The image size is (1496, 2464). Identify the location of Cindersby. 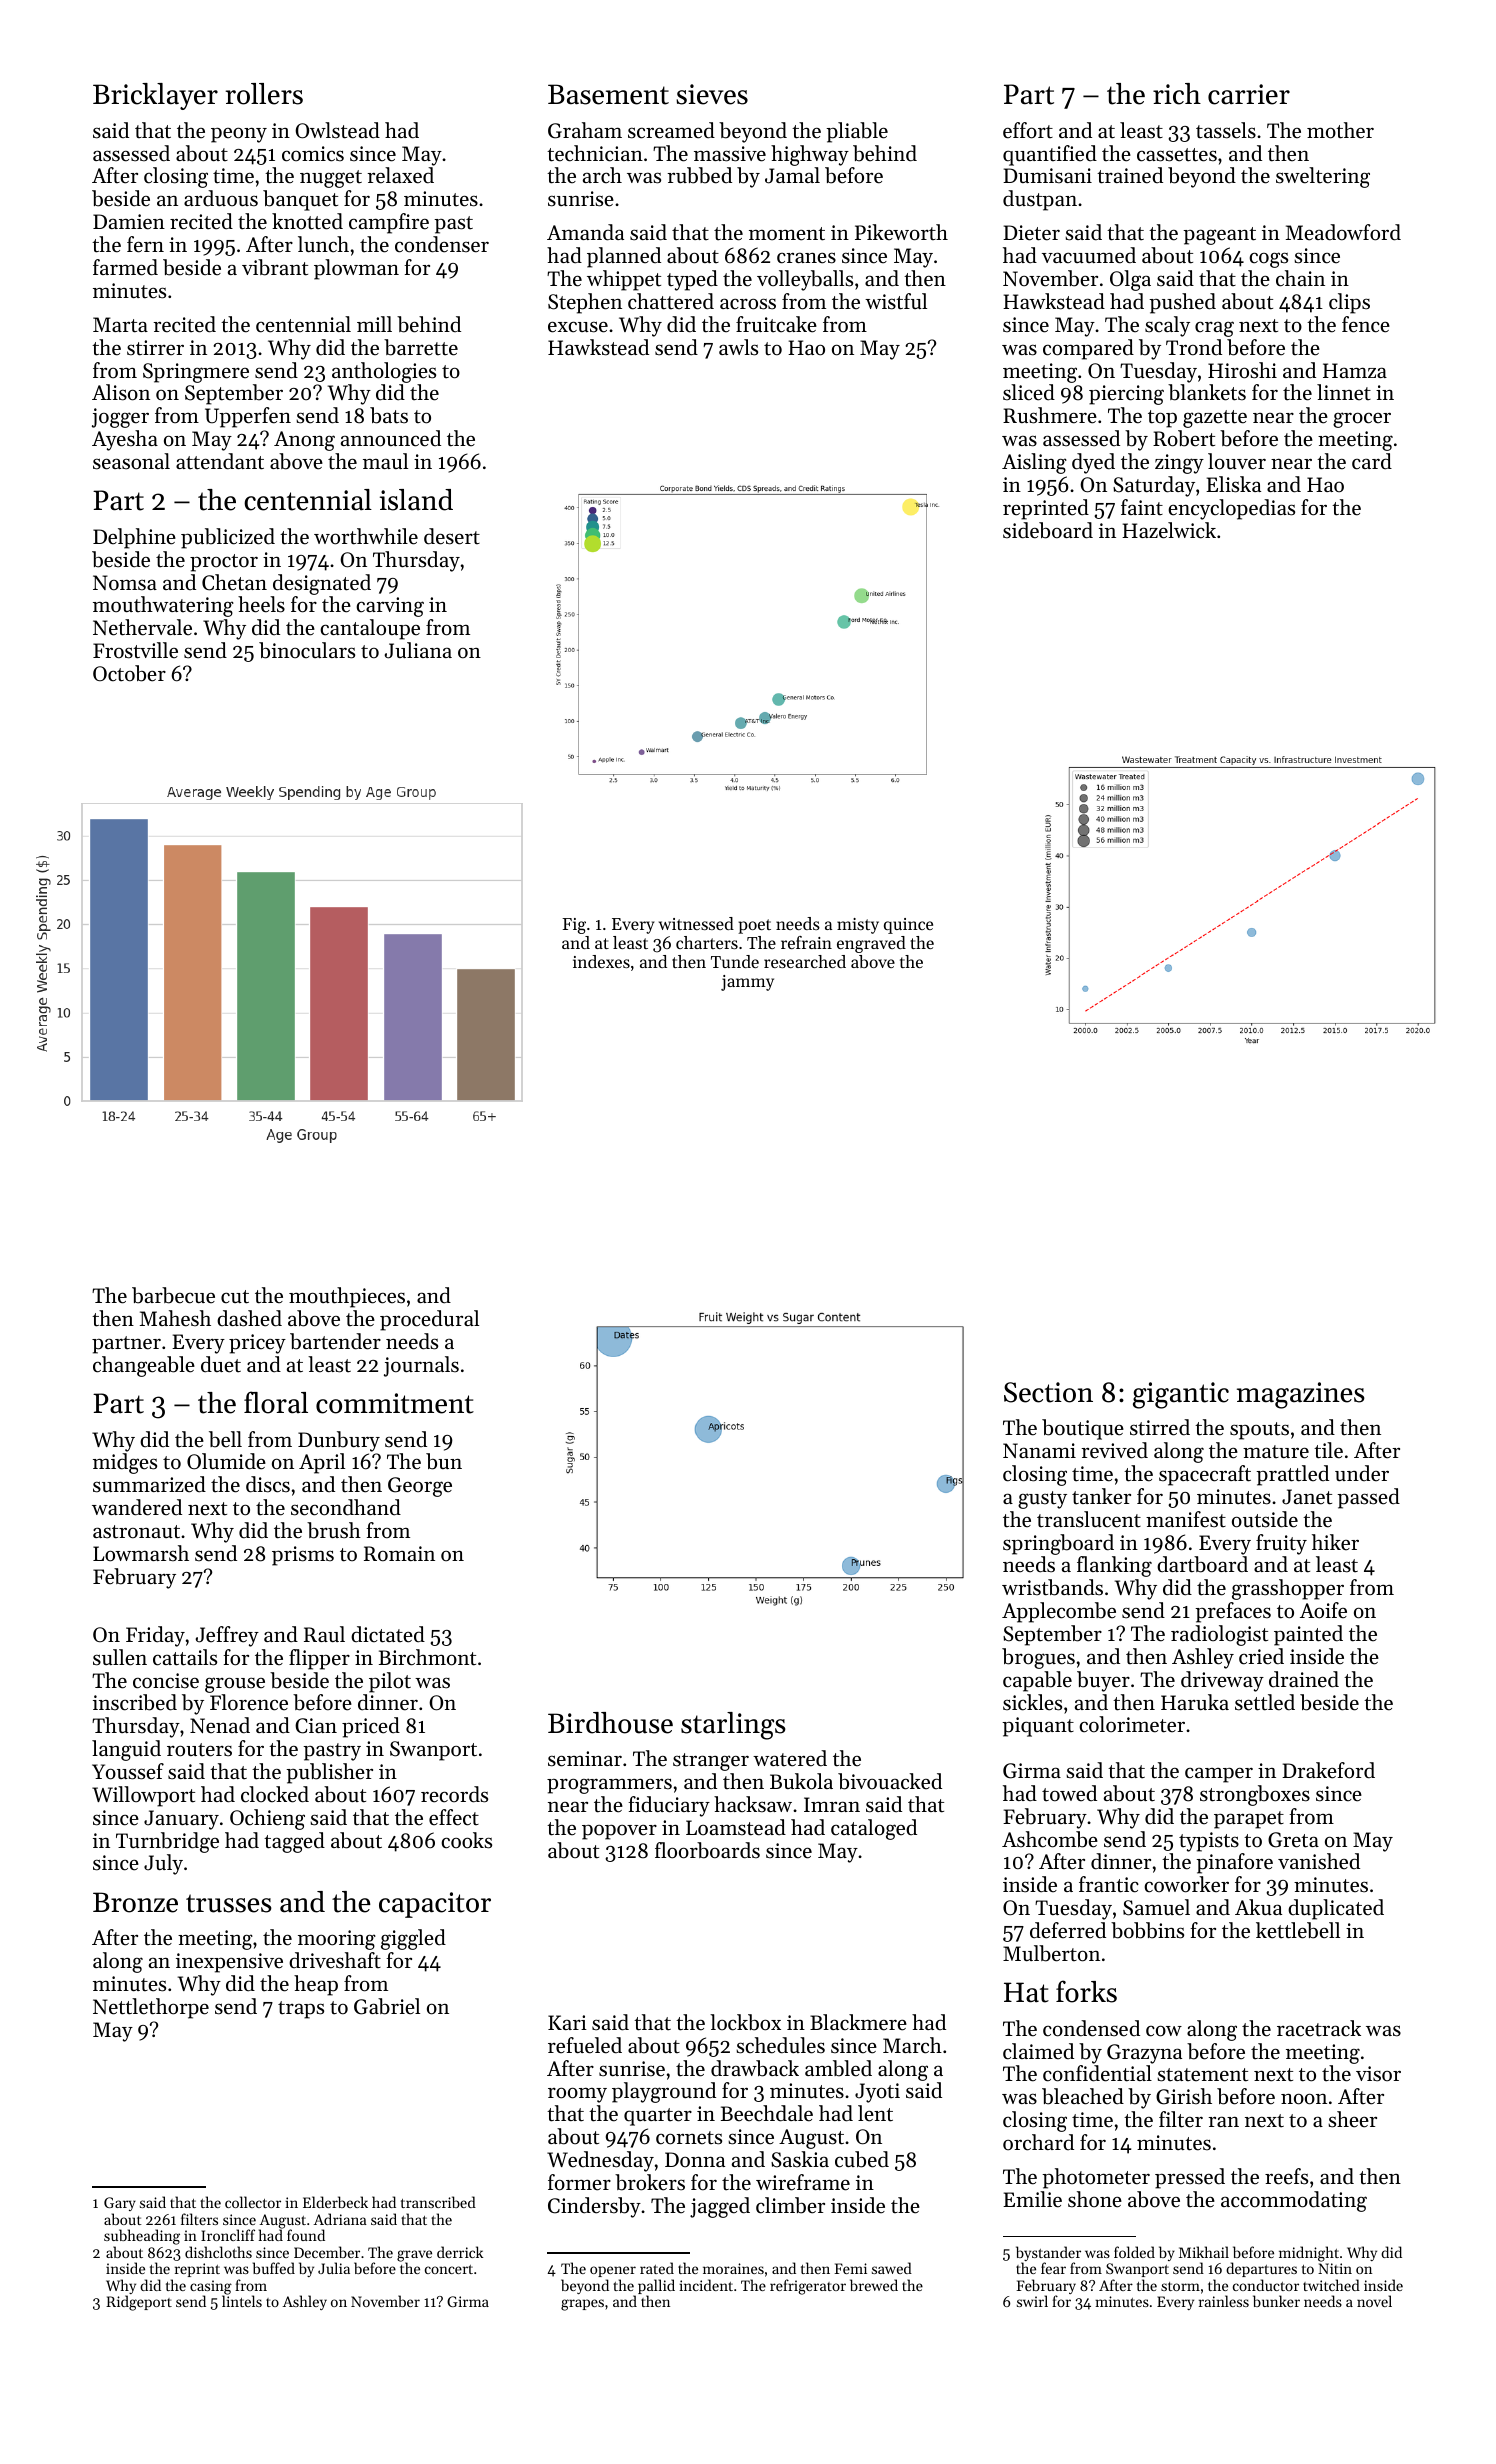
(594, 2207).
